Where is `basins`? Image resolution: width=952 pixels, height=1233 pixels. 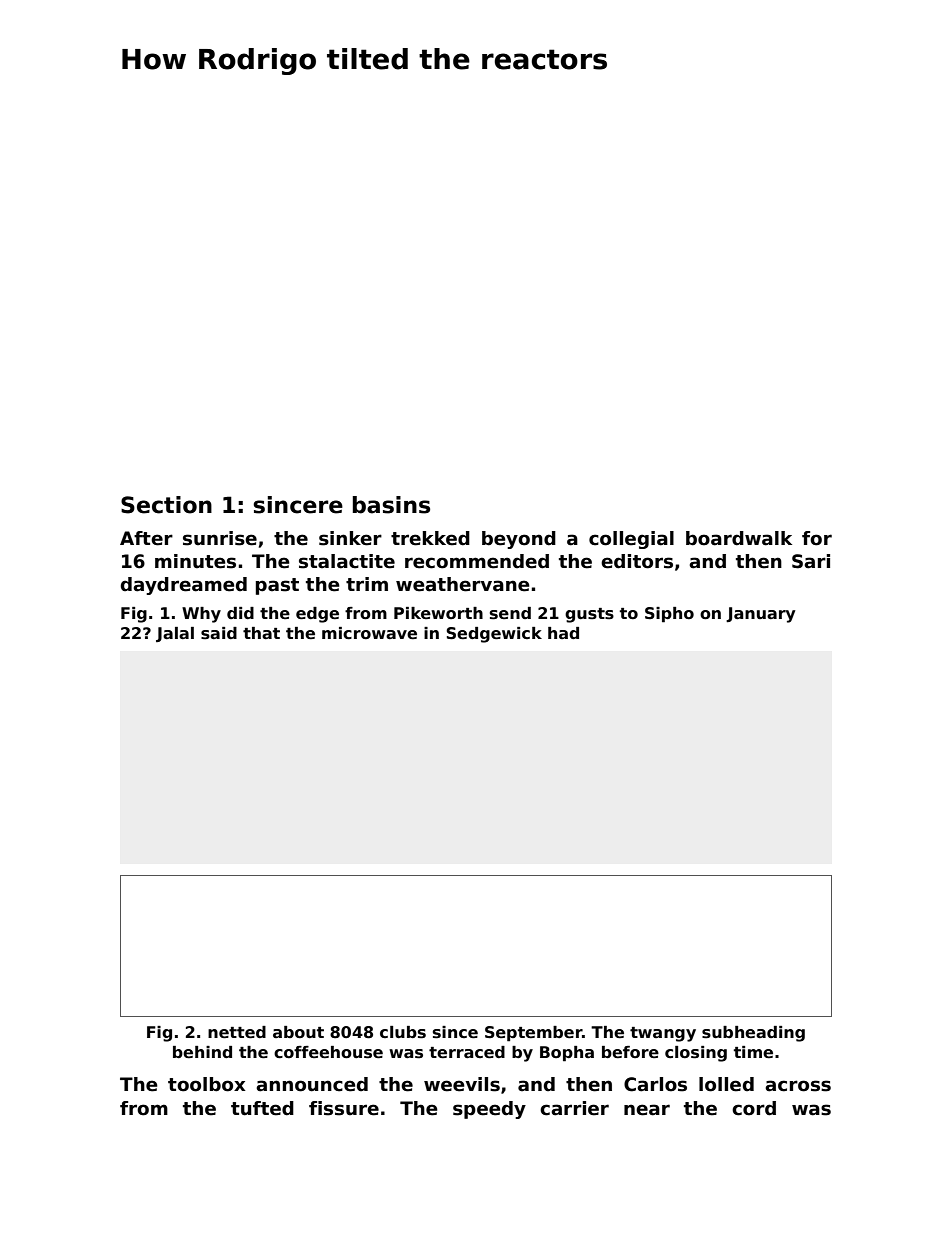 basins is located at coordinates (391, 505).
